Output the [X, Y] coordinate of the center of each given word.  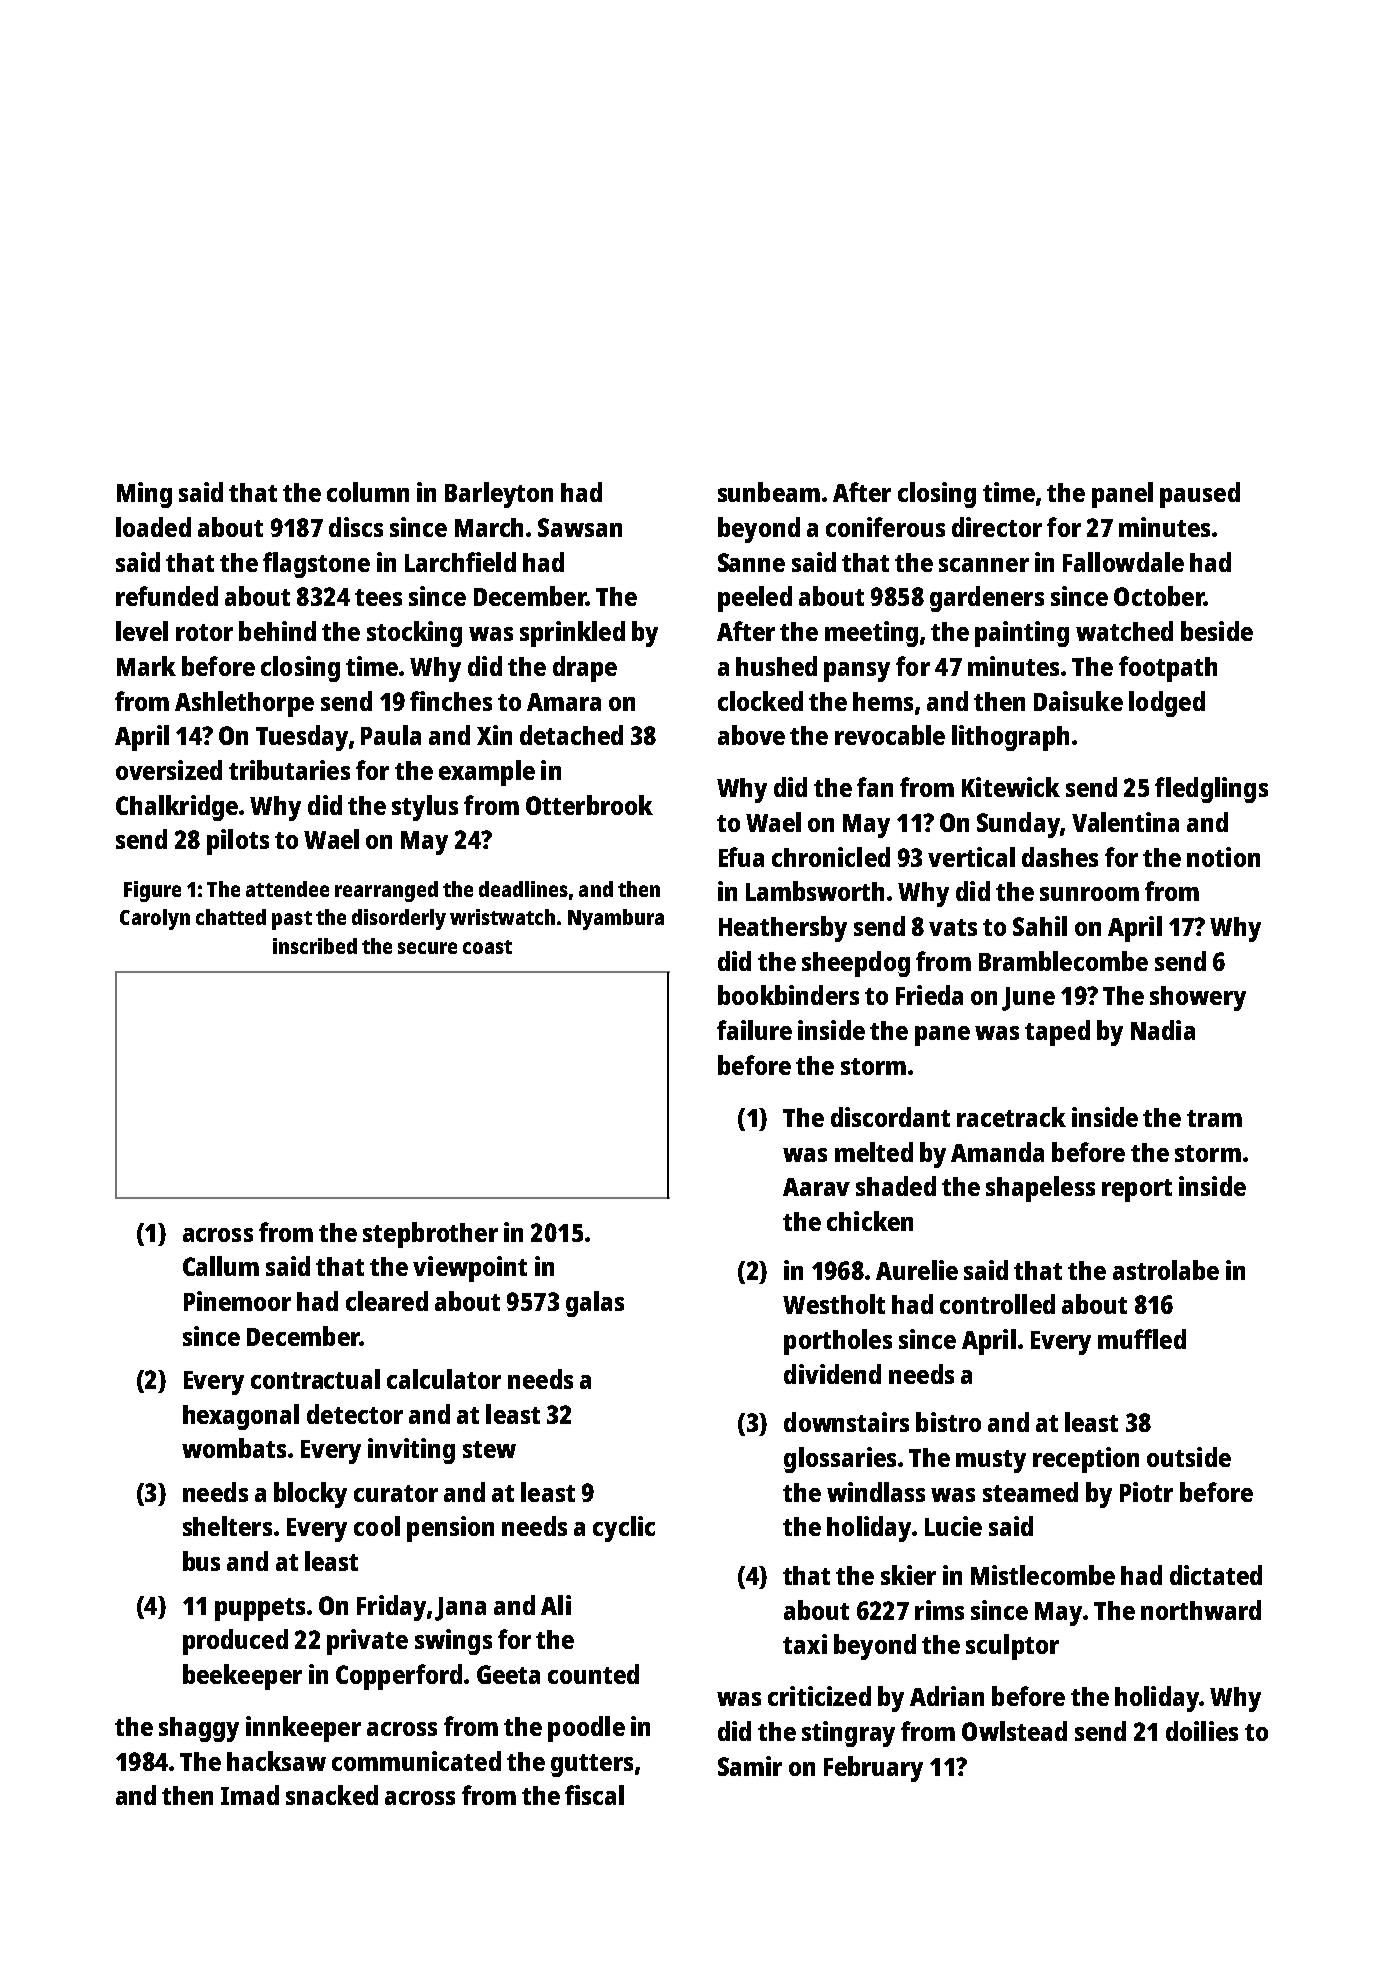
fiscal [594, 1795]
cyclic [624, 1529]
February [873, 1769]
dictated [1216, 1575]
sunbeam [769, 492]
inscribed [315, 946]
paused [1200, 495]
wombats [234, 1448]
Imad [250, 1795]
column [368, 492]
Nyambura [616, 919]
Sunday [1018, 825]
